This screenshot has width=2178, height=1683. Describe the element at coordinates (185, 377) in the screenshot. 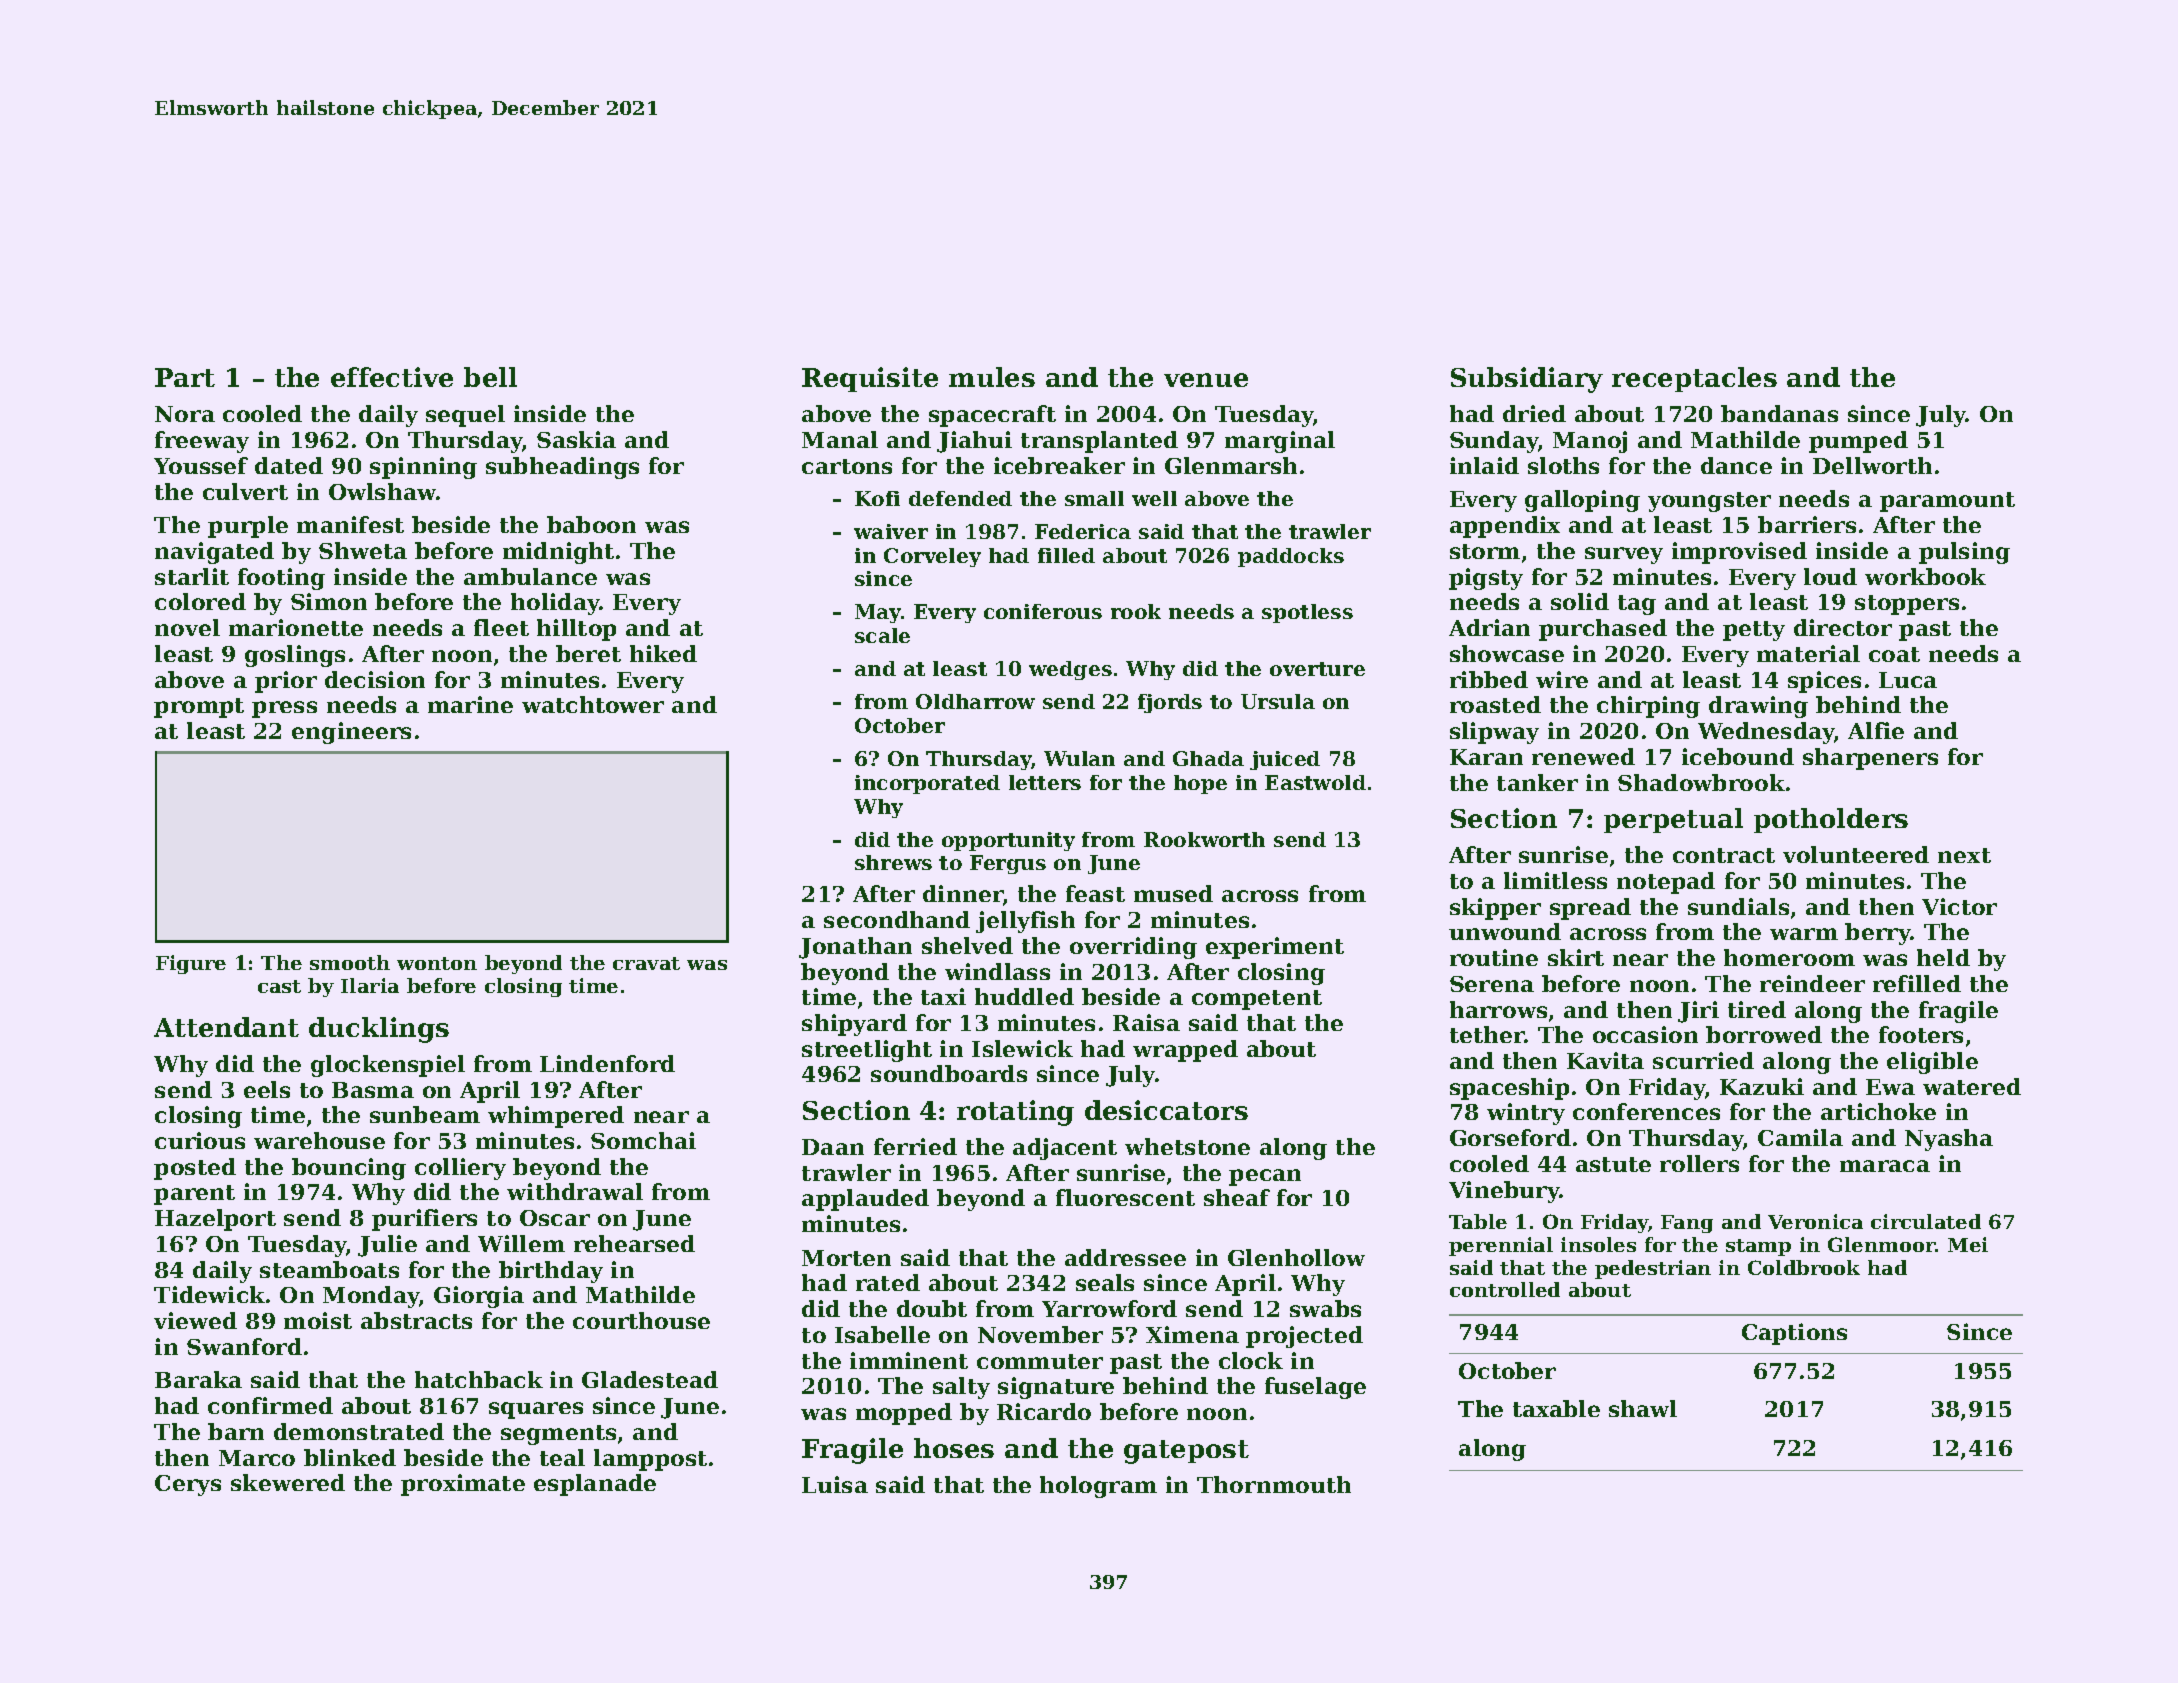

I see `Part` at that location.
